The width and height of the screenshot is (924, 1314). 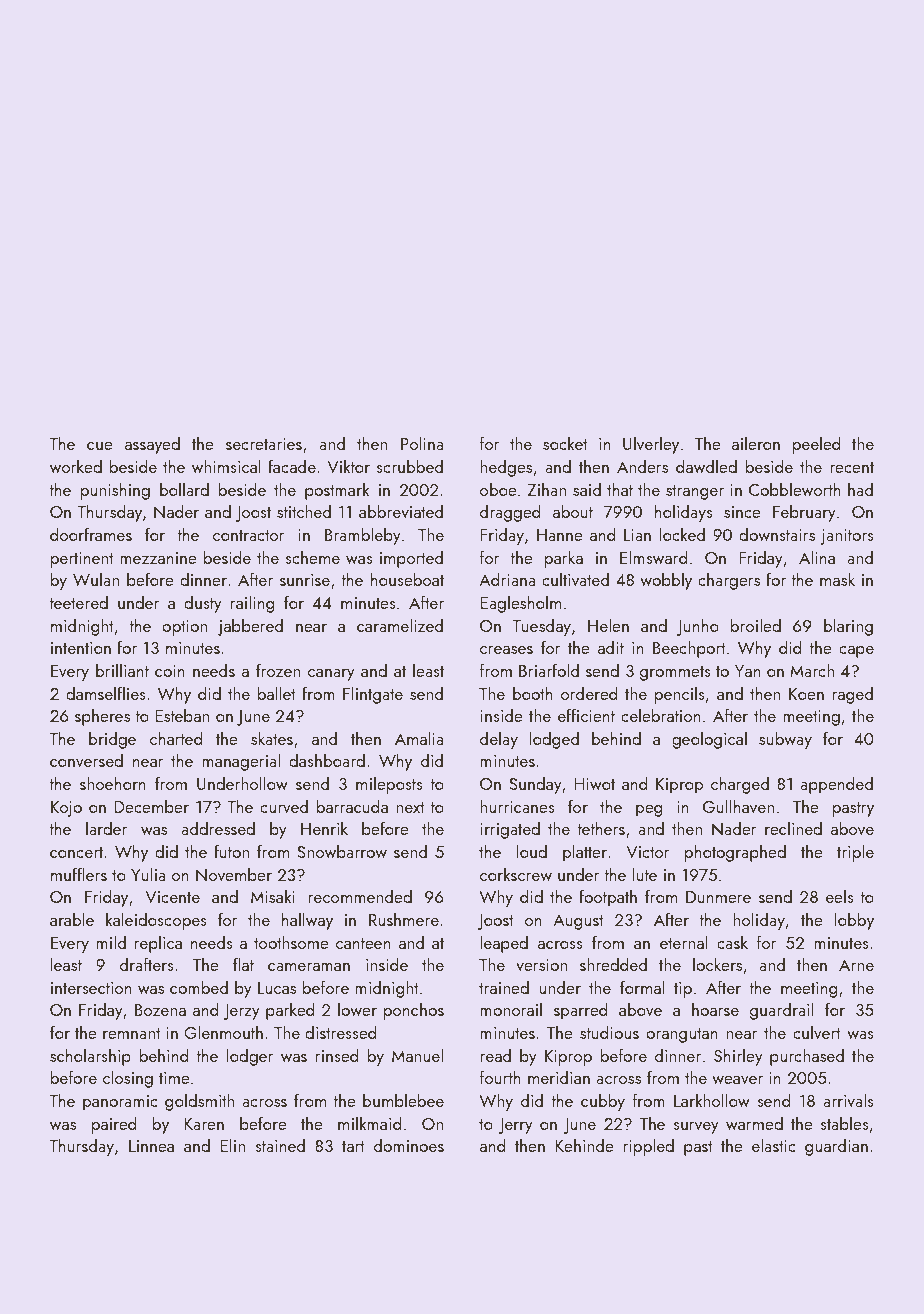 I want to click on version, so click(x=541, y=965).
